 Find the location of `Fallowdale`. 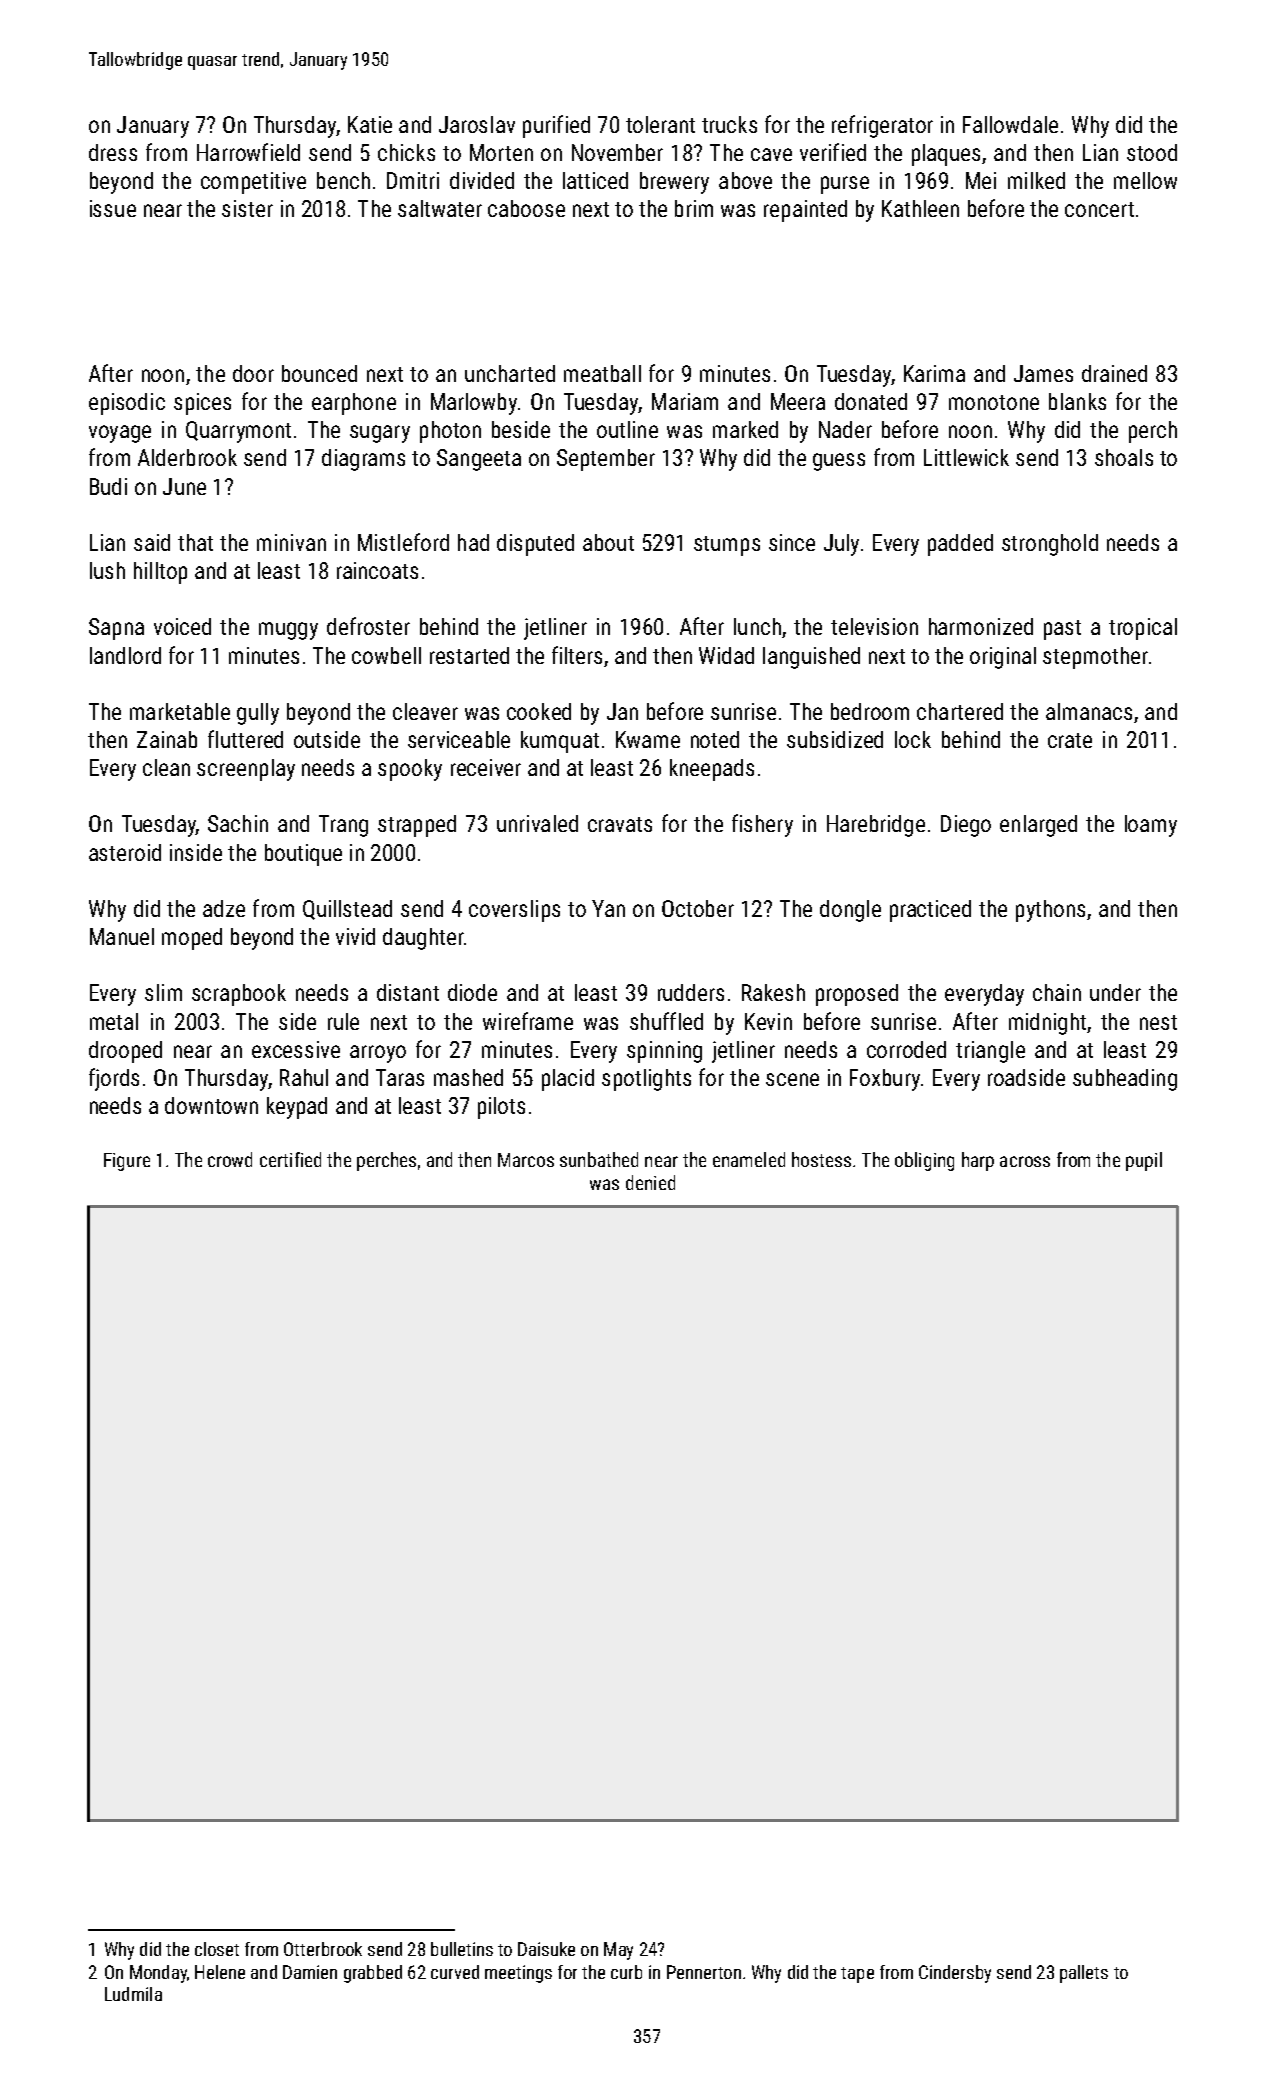

Fallowdale is located at coordinates (1010, 124).
